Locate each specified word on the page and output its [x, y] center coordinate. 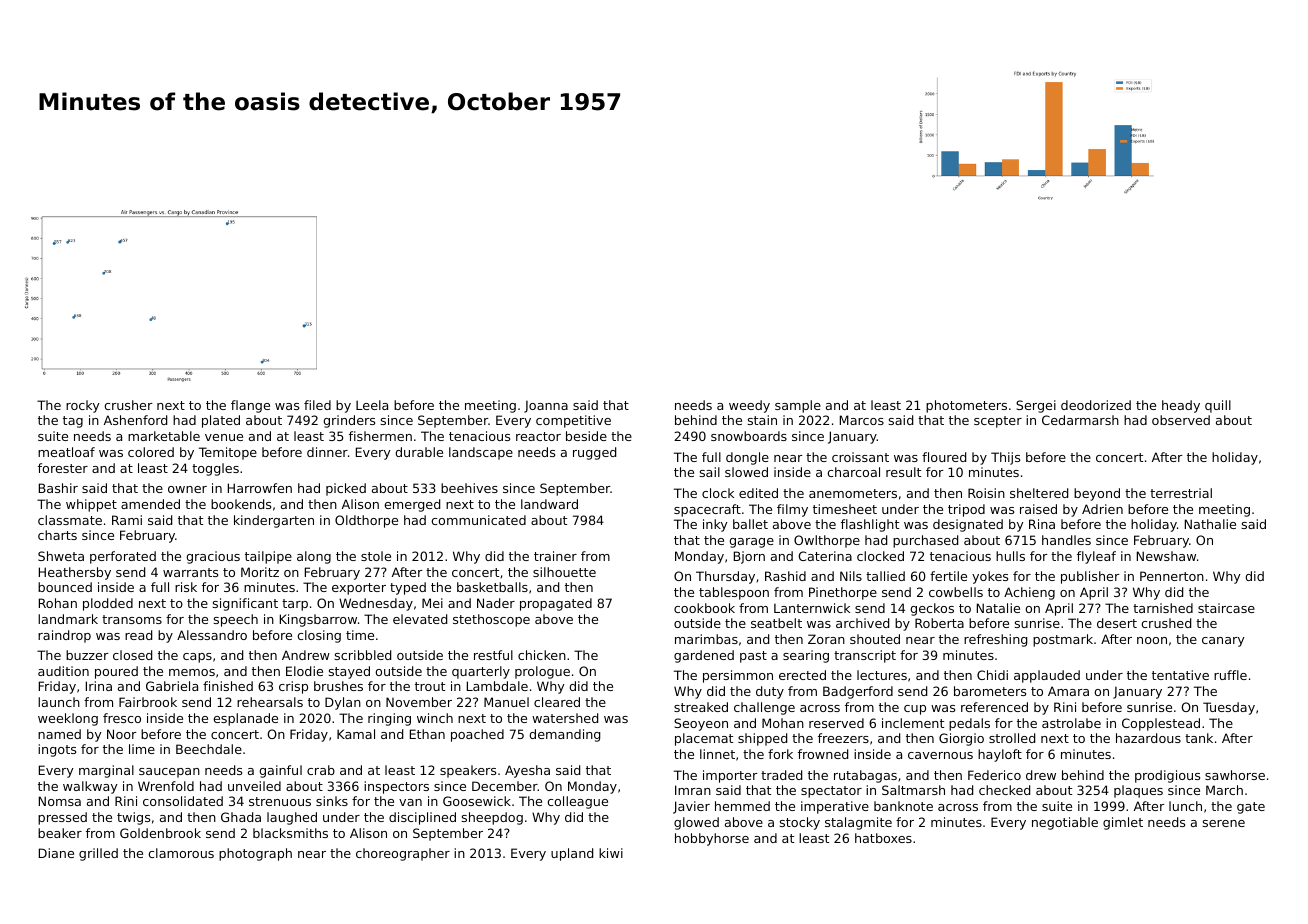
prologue [542, 672]
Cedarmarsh [1080, 420]
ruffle [1230, 675]
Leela [372, 405]
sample [798, 406]
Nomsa [60, 801]
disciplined [422, 818]
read [138, 635]
